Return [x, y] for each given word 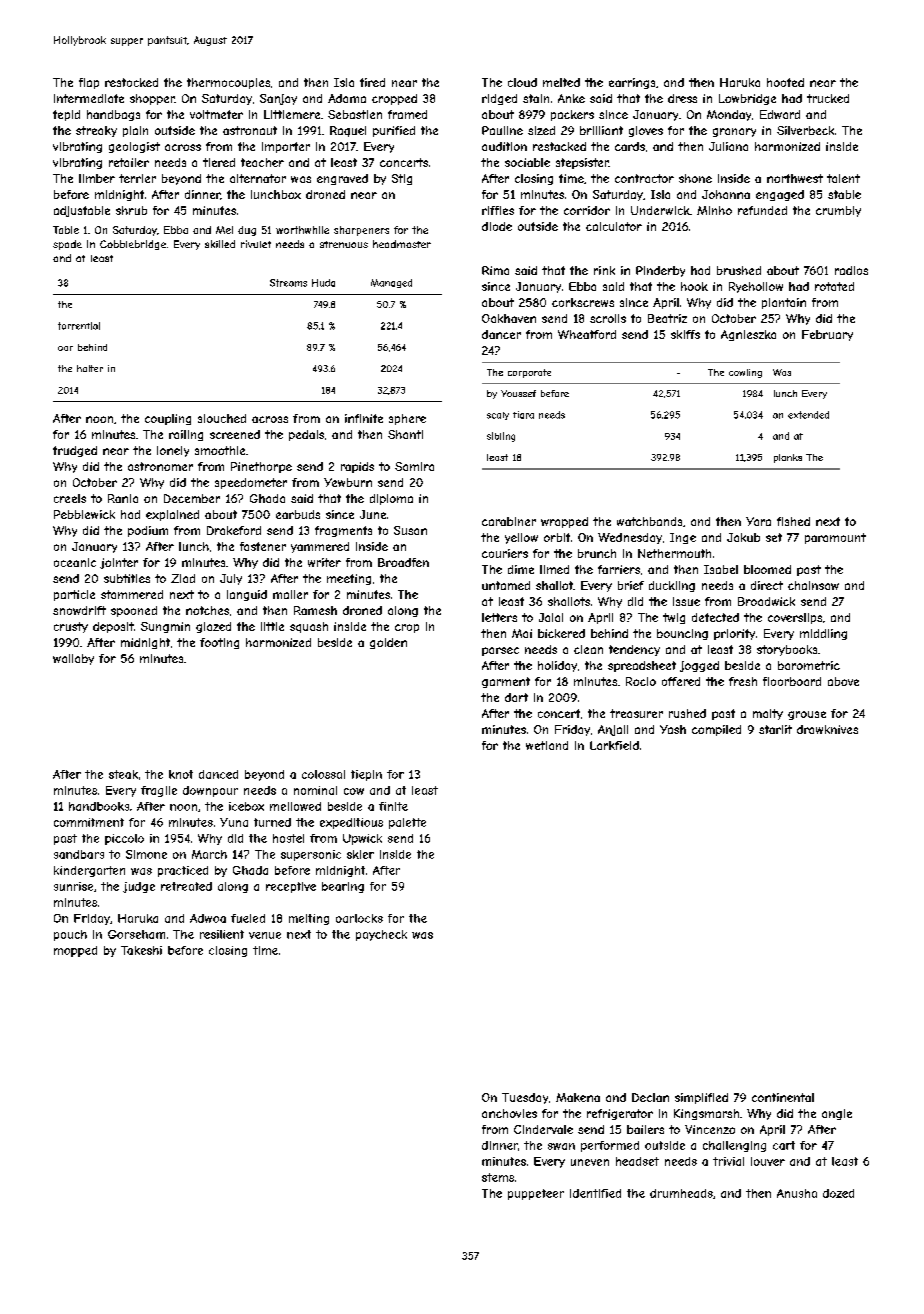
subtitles [127, 578]
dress [682, 98]
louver [768, 1161]
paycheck [381, 935]
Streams [288, 283]
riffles [498, 210]
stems [498, 1177]
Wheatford [587, 334]
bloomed [767, 569]
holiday [557, 666]
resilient [222, 934]
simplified [701, 1098]
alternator [258, 178]
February [827, 335]
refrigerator [620, 1114]
